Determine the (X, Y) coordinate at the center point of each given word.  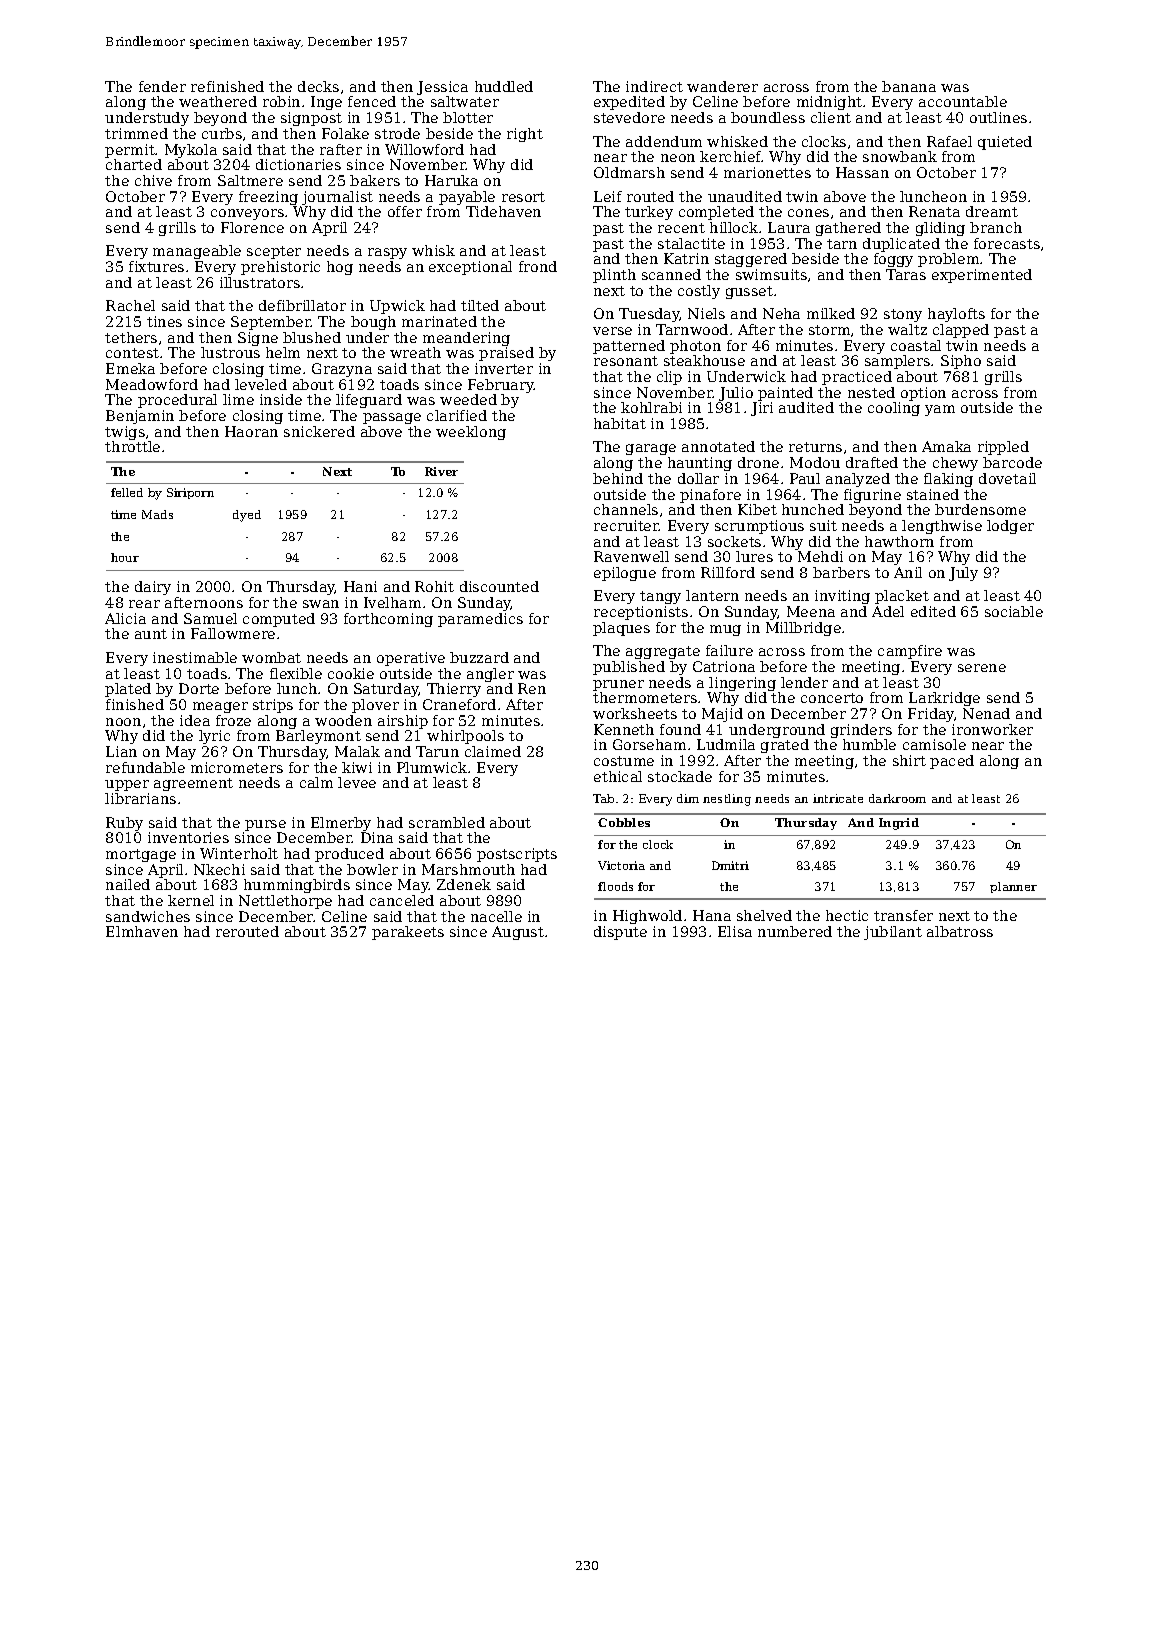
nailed (128, 884)
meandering (466, 339)
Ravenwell (631, 556)
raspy (387, 253)
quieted (1005, 143)
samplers (897, 362)
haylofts (956, 315)
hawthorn (899, 541)
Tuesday (649, 315)
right (525, 135)
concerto (832, 698)
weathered (218, 101)
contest (132, 353)
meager (220, 707)
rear (144, 604)
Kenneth (624, 729)
